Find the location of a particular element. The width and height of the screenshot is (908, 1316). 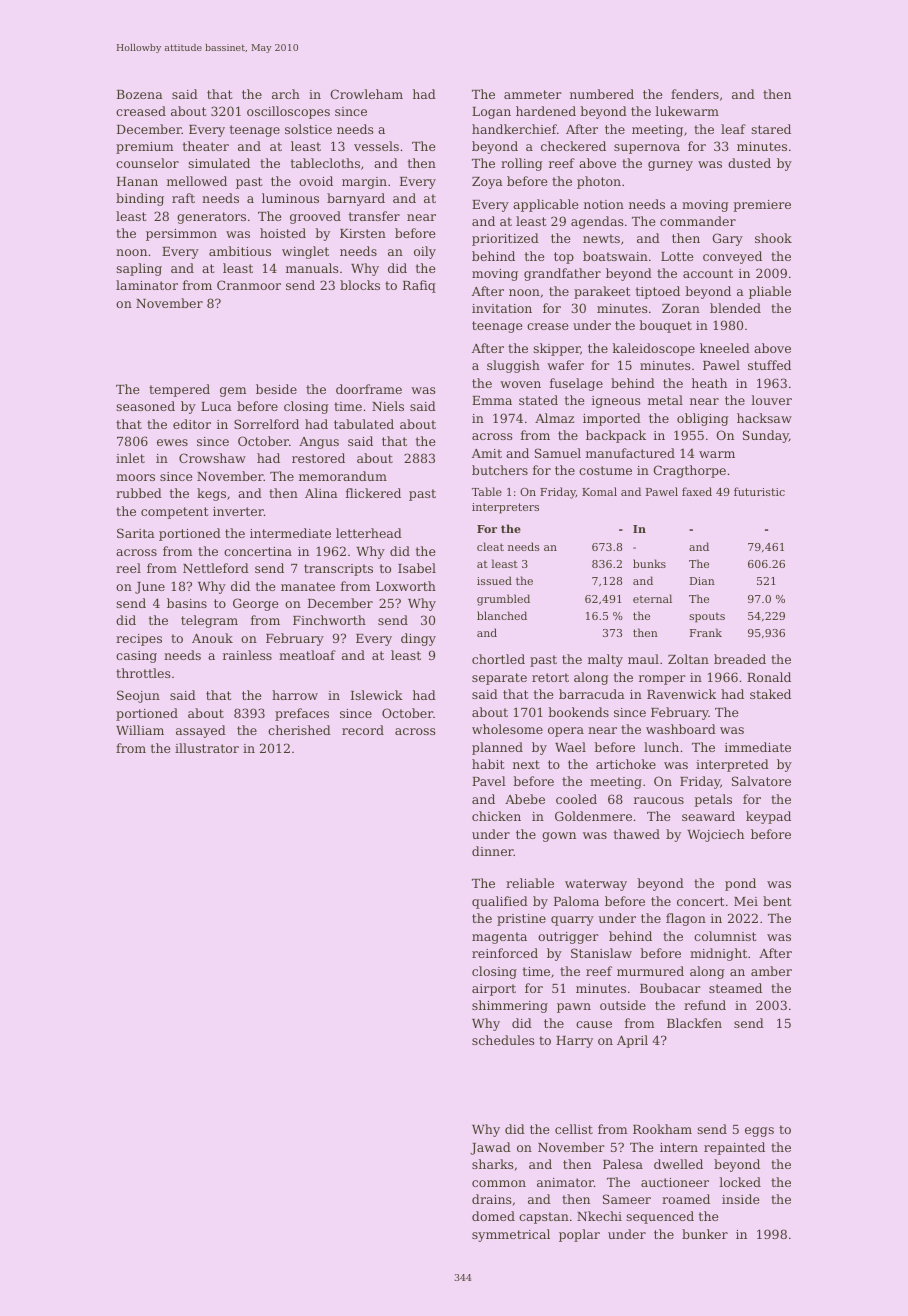

magenta is located at coordinates (499, 938).
